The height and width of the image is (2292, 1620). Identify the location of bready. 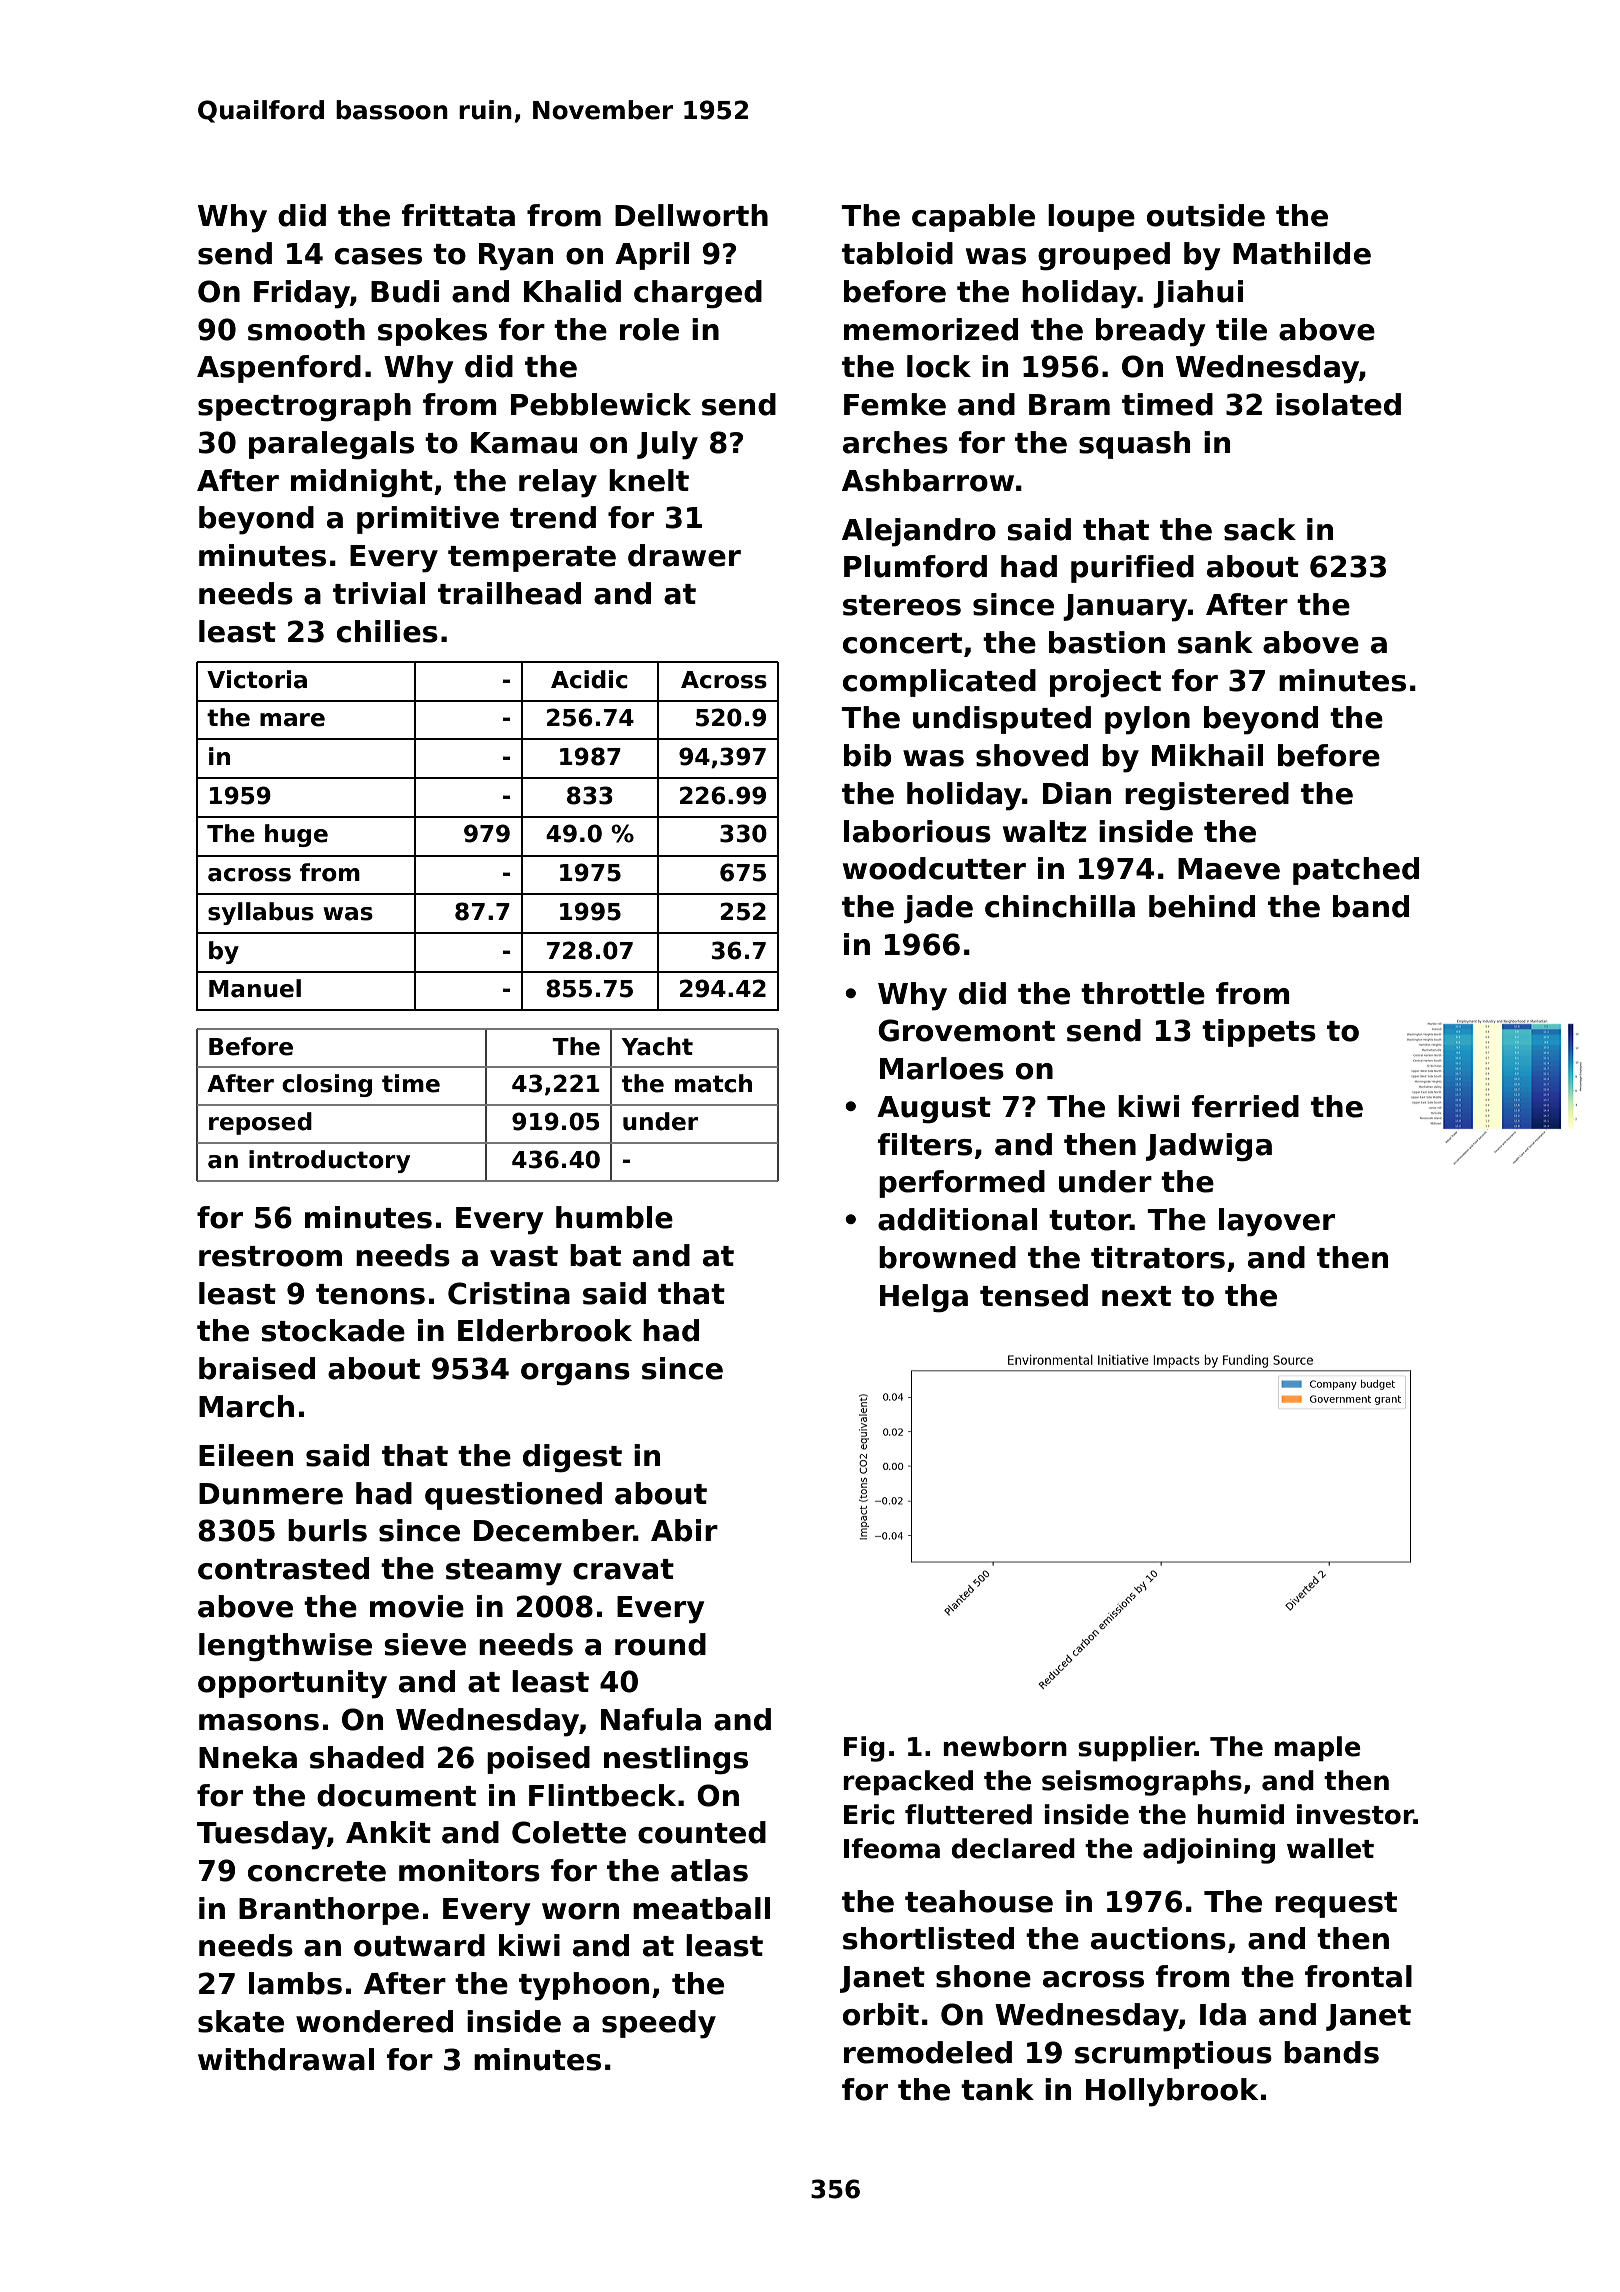
(1150, 332).
